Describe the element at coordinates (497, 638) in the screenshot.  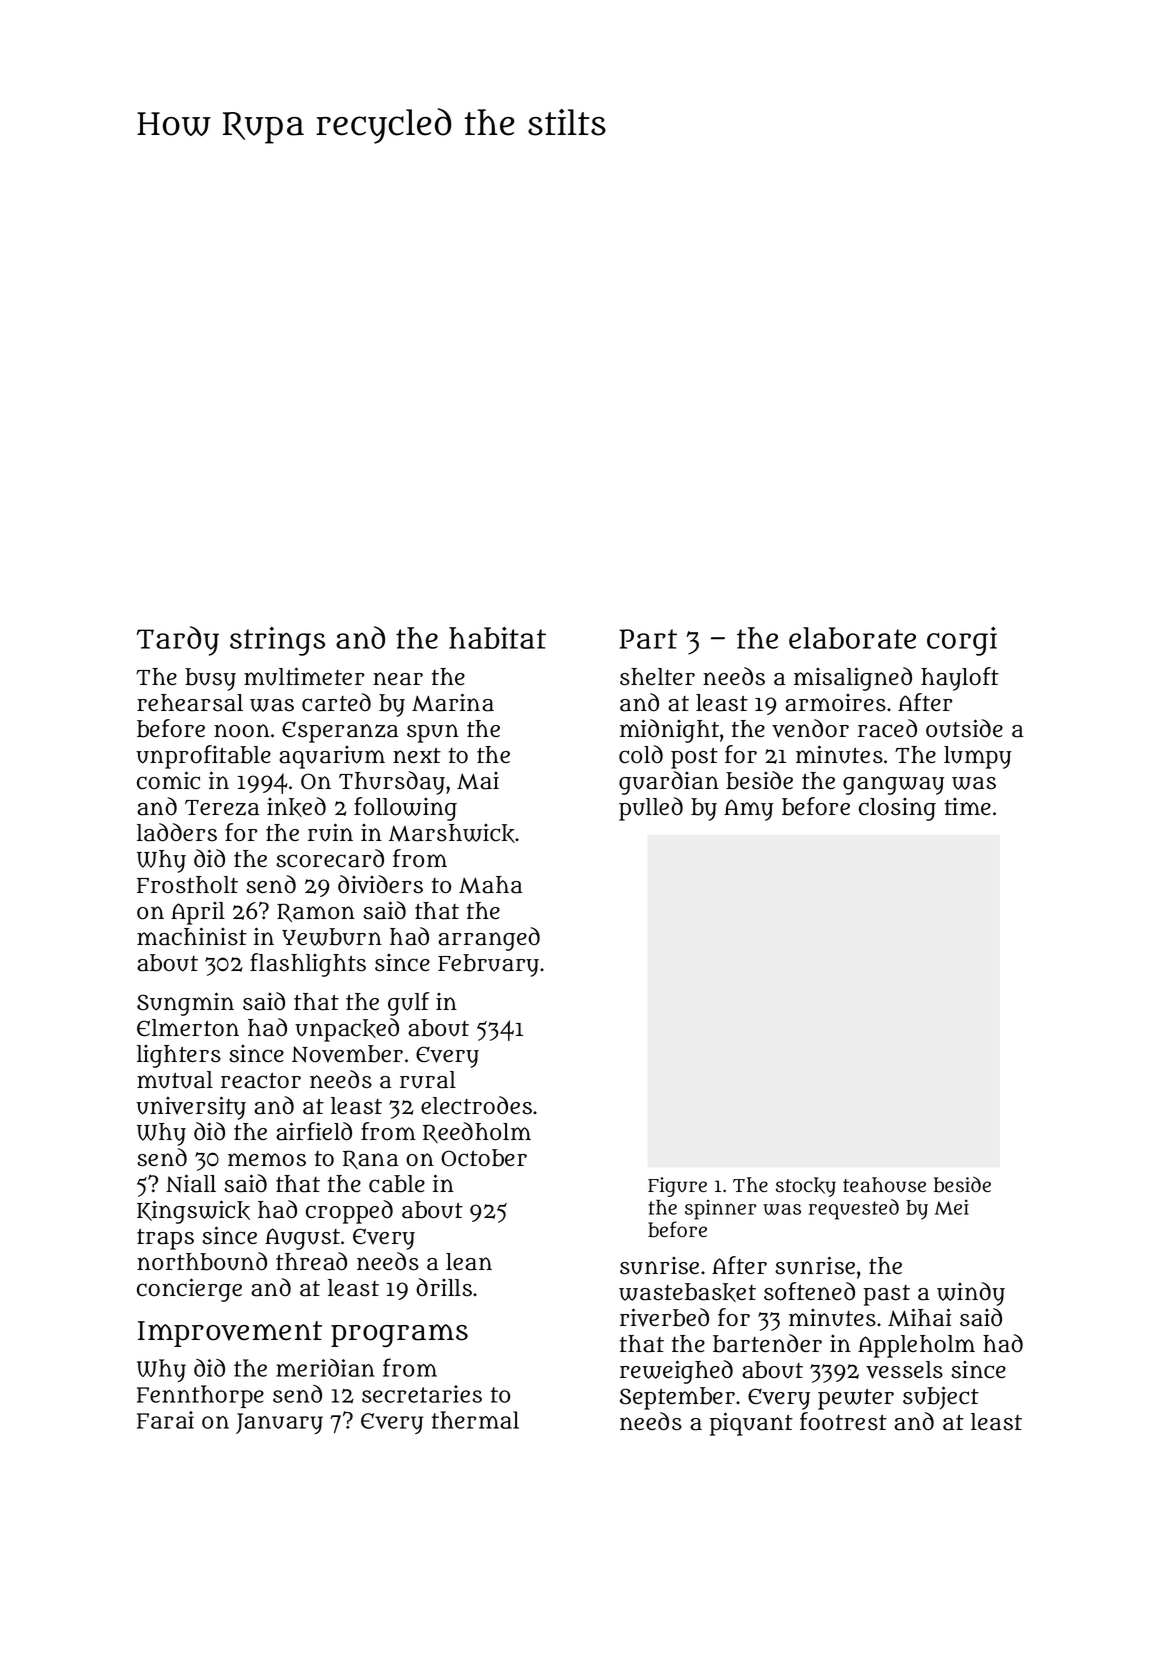
I see `habitat` at that location.
